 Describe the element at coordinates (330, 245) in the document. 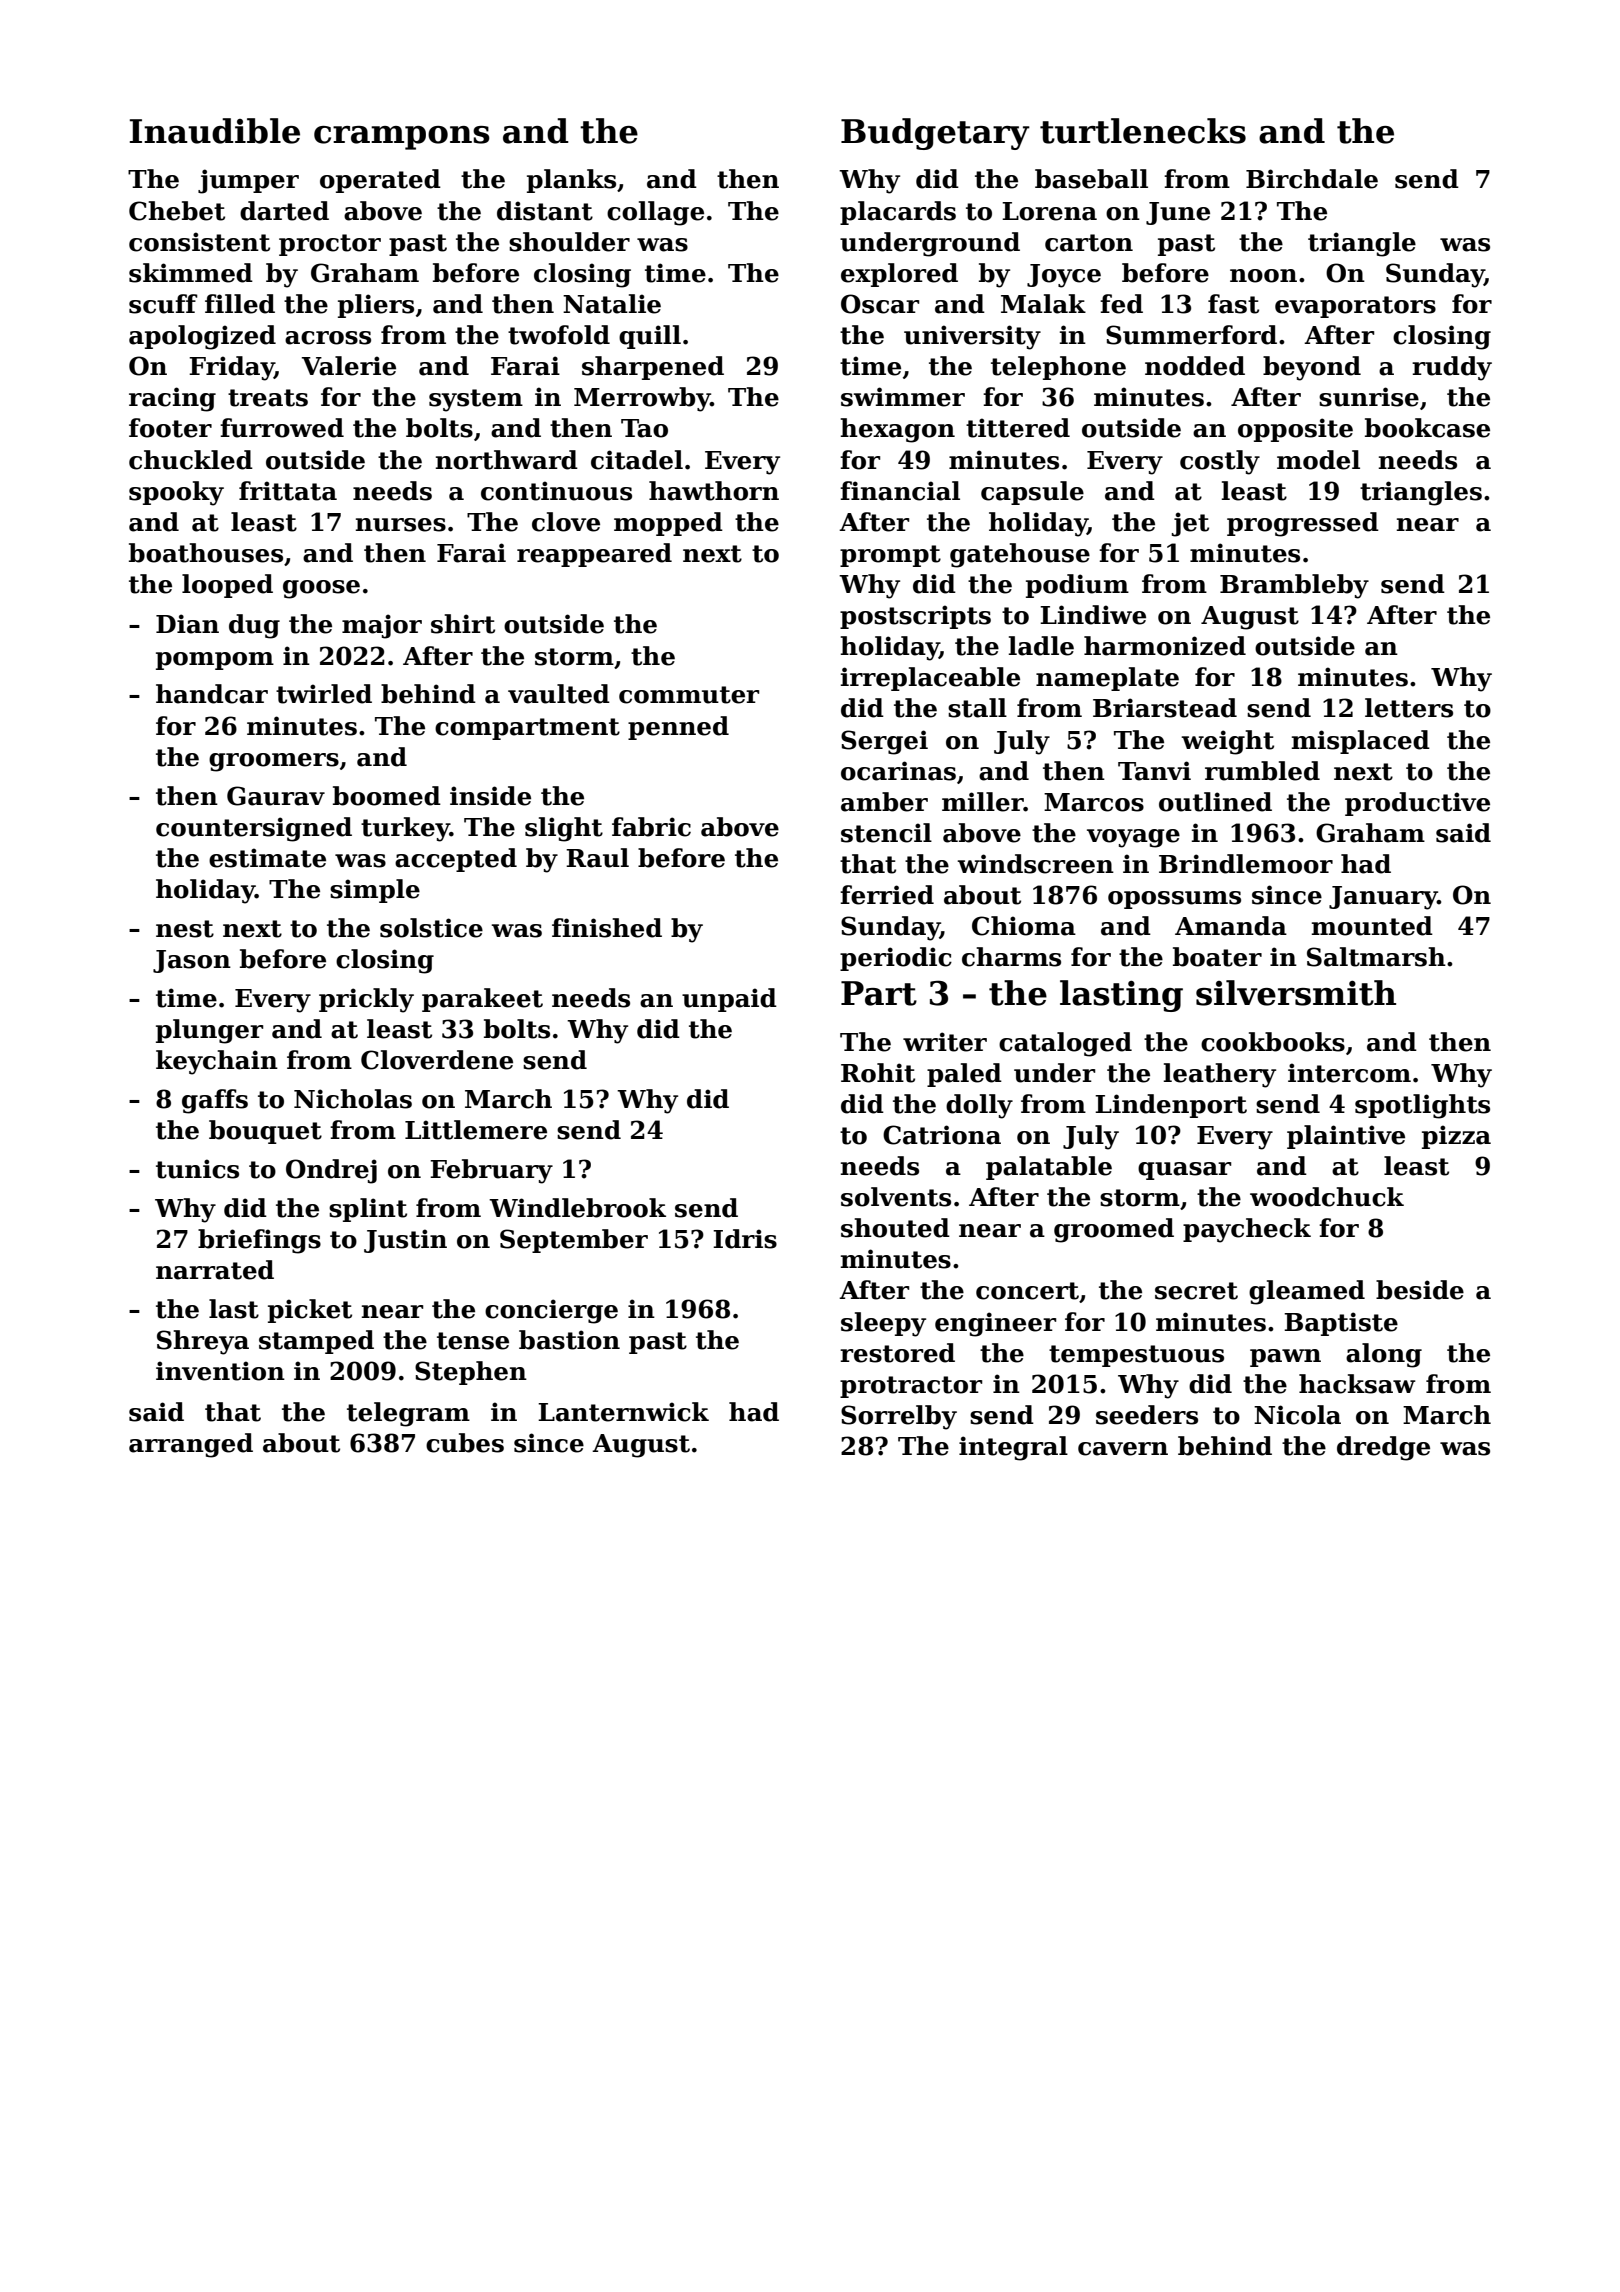

I see `proctor` at that location.
